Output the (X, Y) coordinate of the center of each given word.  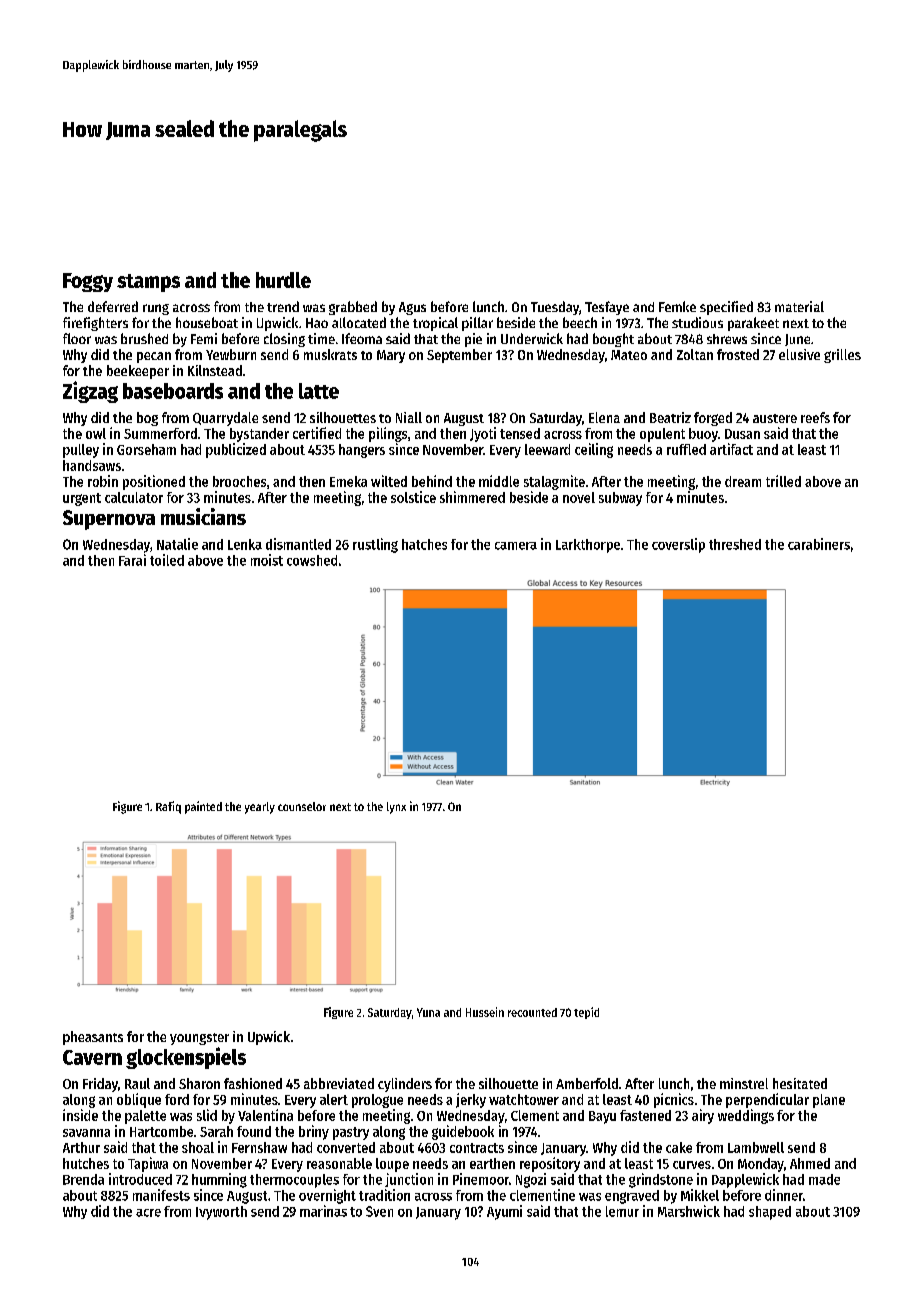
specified (726, 308)
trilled (783, 481)
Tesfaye (607, 308)
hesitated (800, 1083)
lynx (396, 808)
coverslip (678, 545)
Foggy (88, 282)
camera (516, 546)
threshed (735, 544)
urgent (82, 499)
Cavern (92, 1057)
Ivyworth (221, 1213)
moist (267, 560)
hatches (424, 544)
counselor (302, 806)
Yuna (428, 1012)
